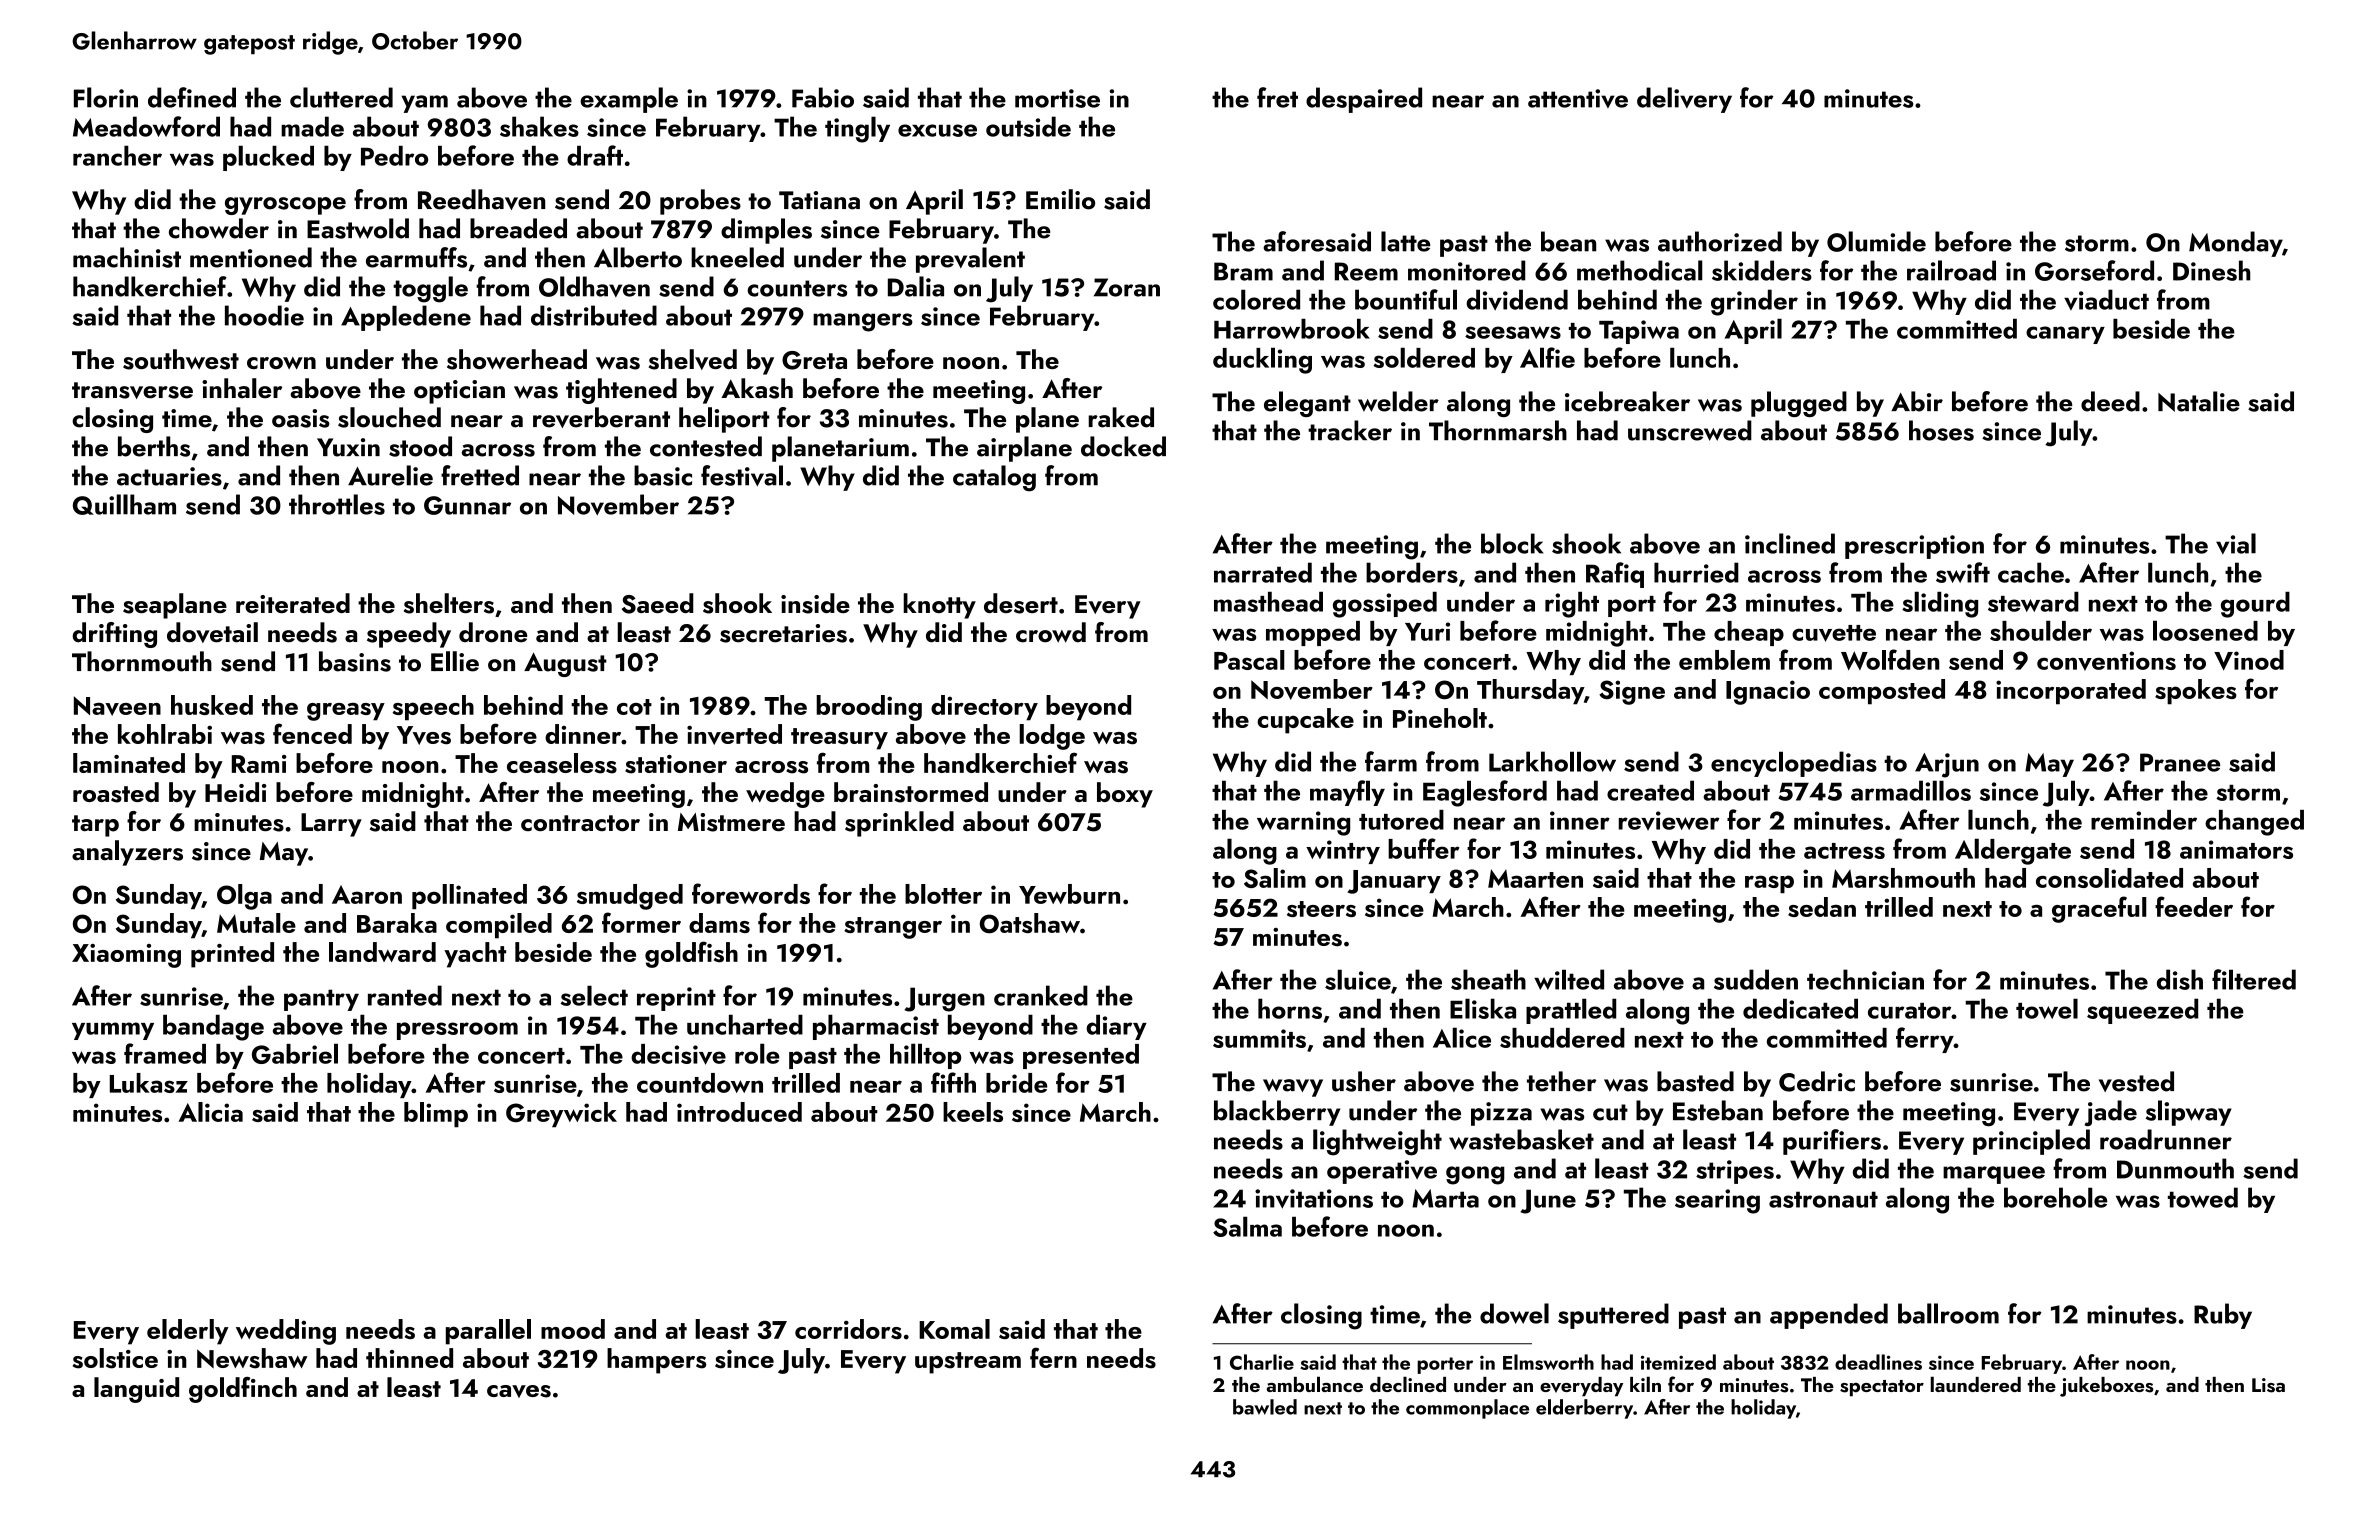 The height and width of the page is (1540, 2380). I want to click on elderly, so click(188, 1332).
